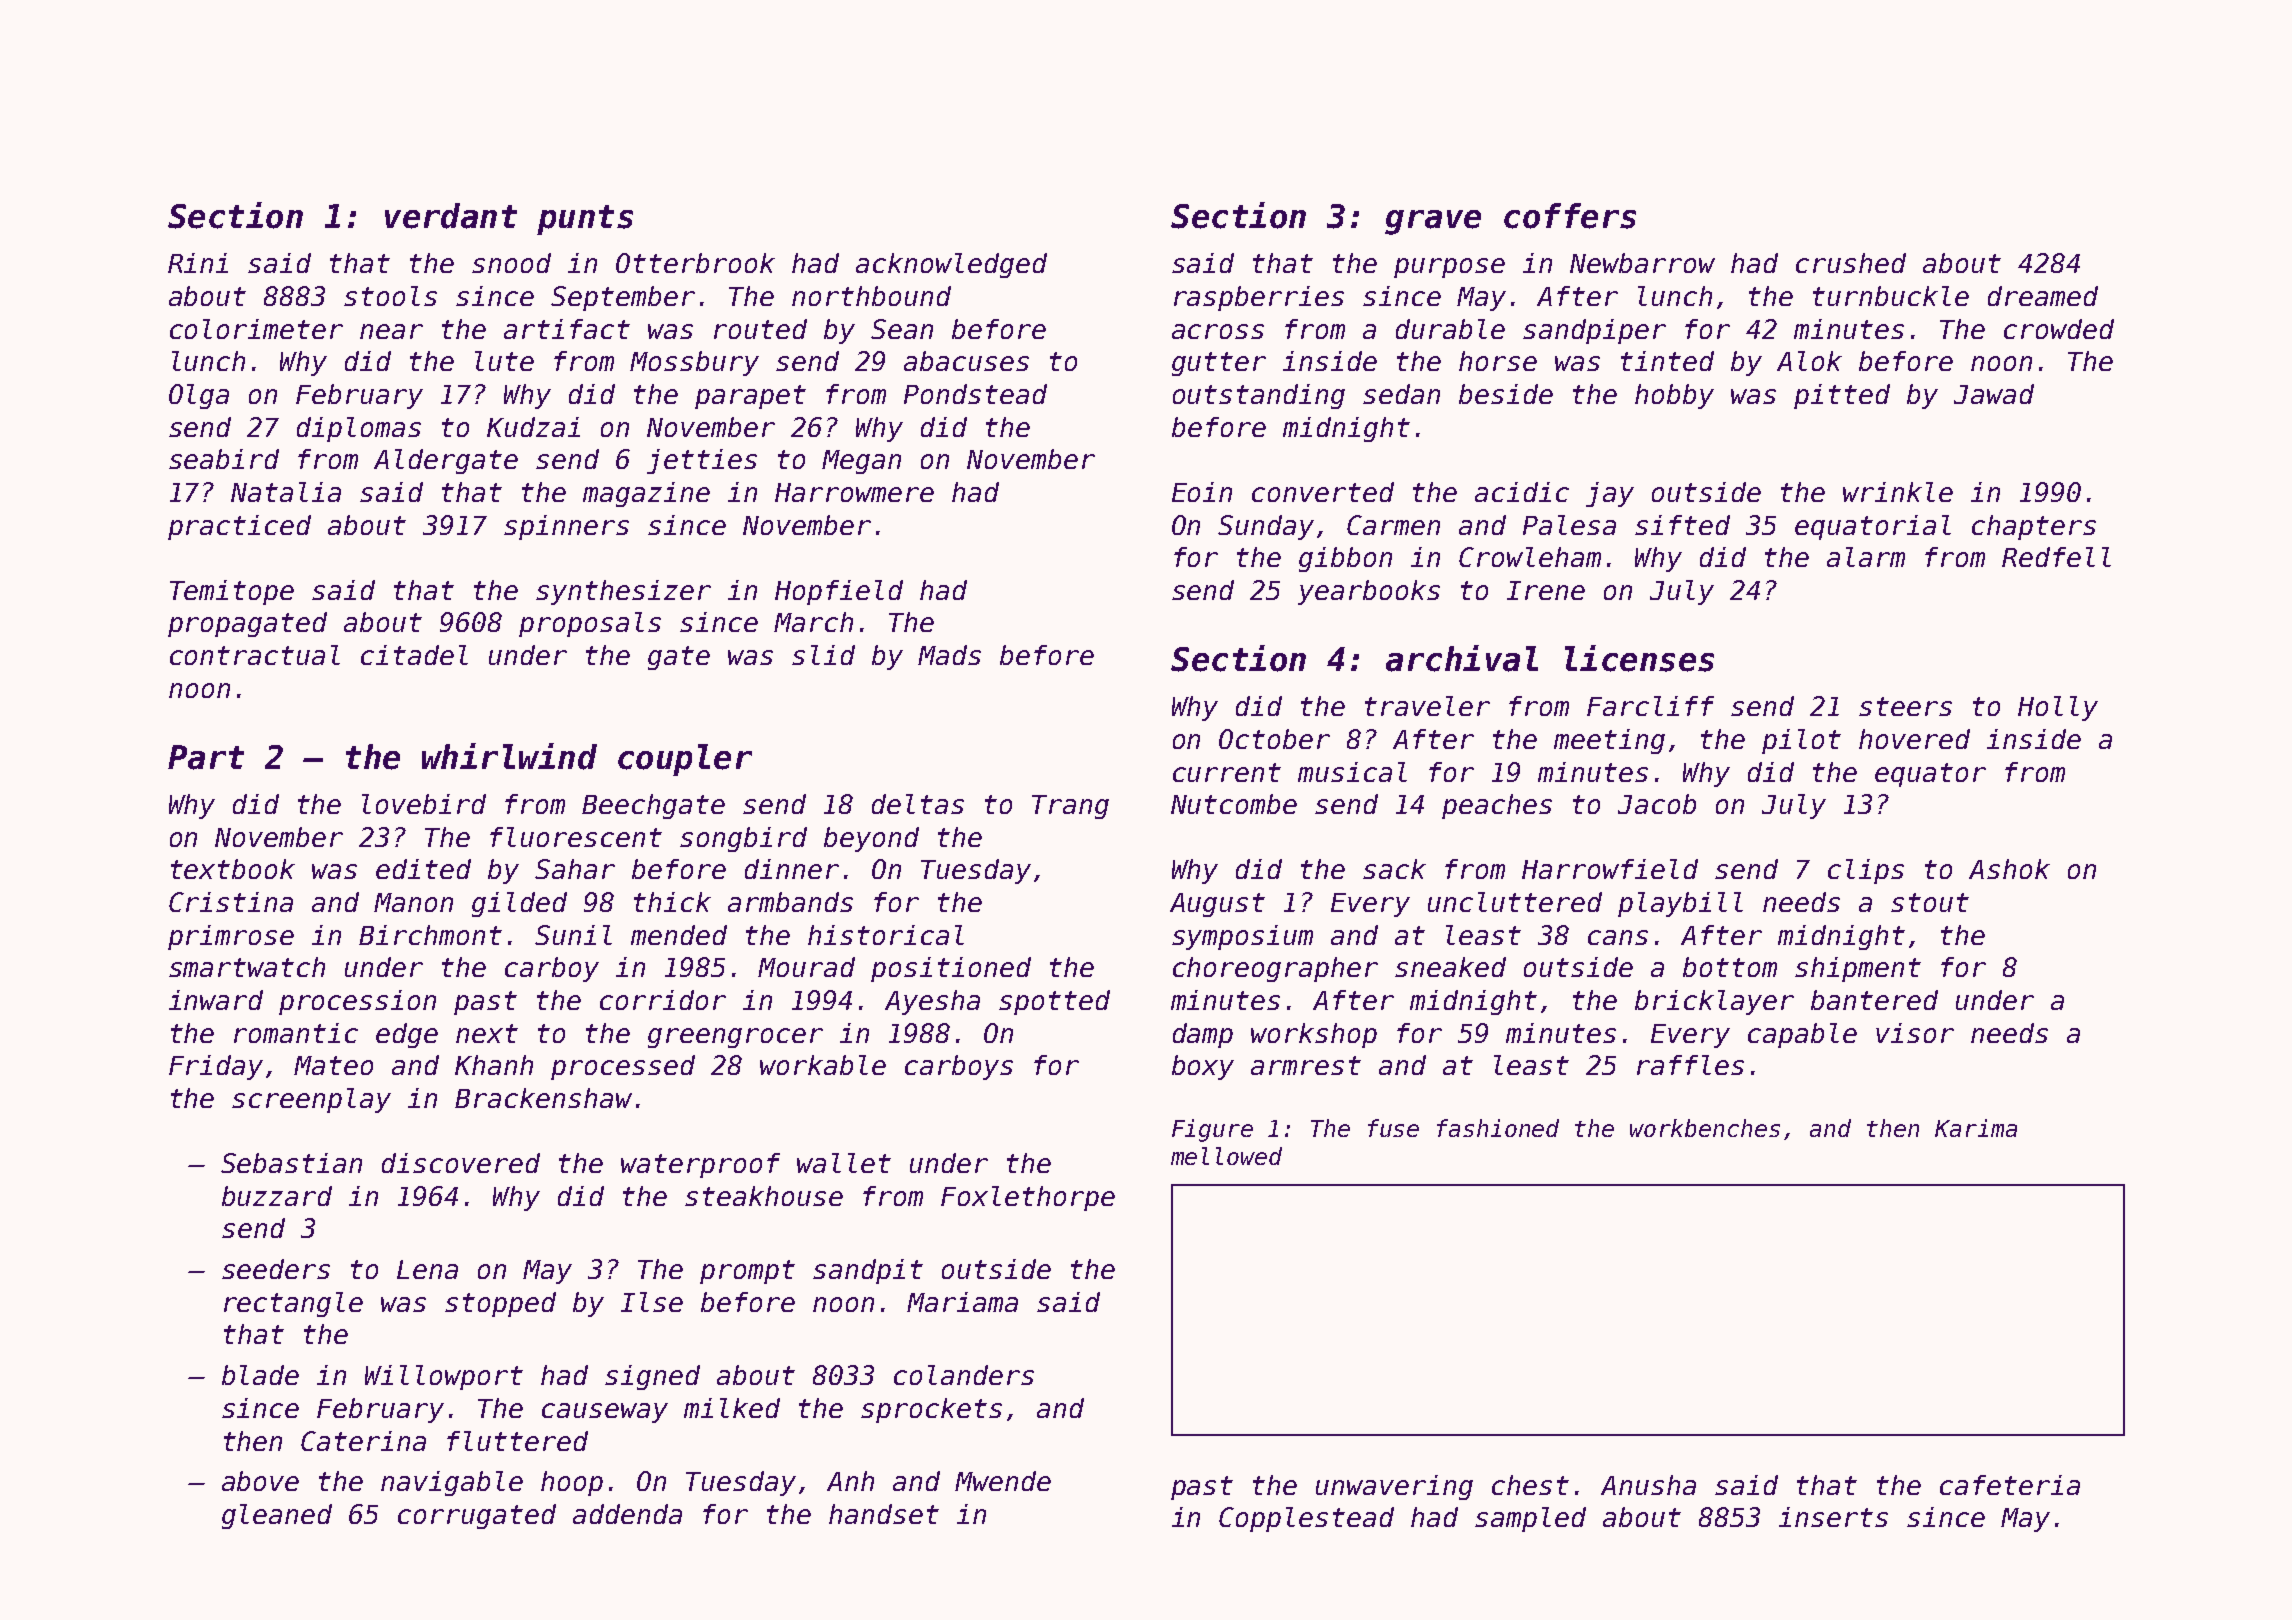 The width and height of the screenshot is (2292, 1620). Describe the element at coordinates (1874, 1000) in the screenshot. I see `bantered` at that location.
